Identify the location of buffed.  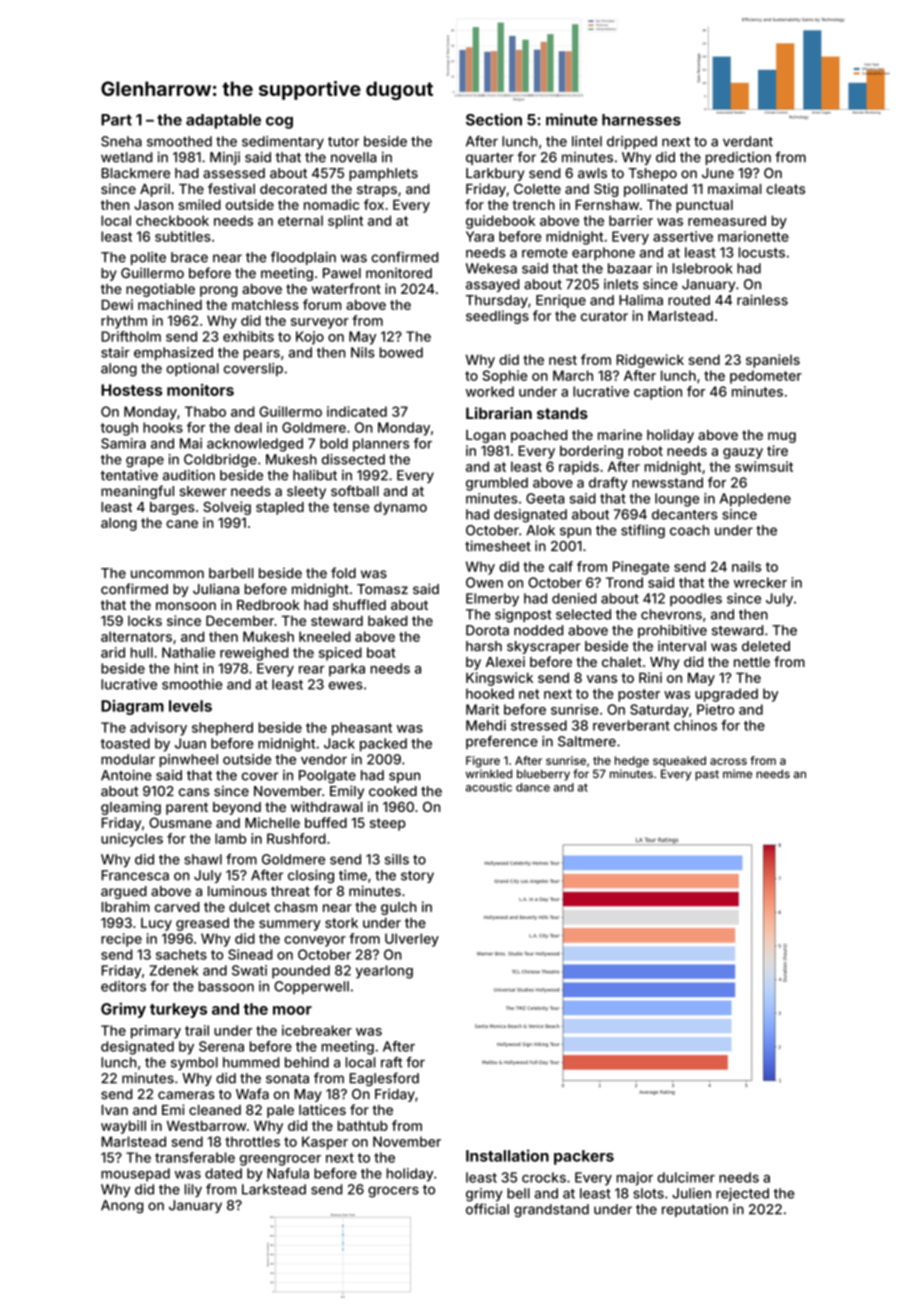
(326, 822).
